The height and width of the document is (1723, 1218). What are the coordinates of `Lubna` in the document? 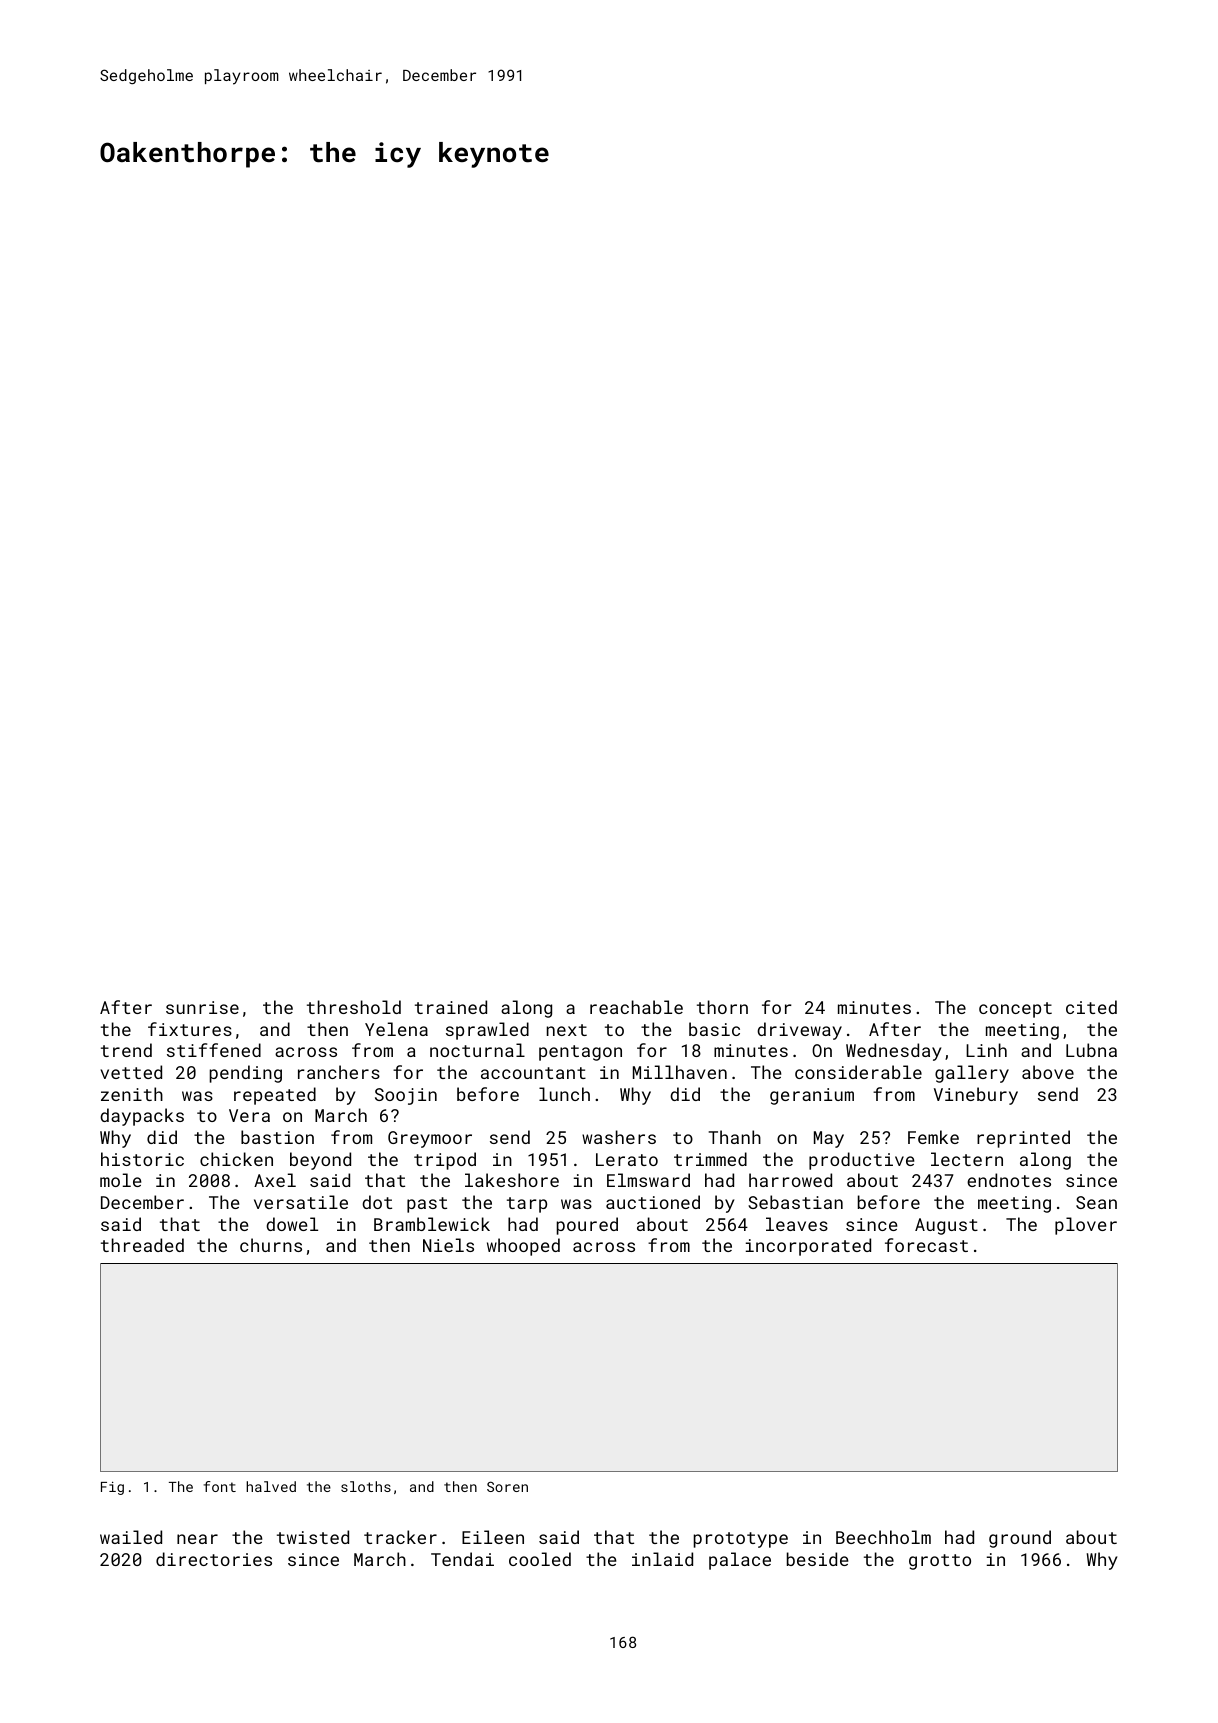 It's located at (1091, 1050).
